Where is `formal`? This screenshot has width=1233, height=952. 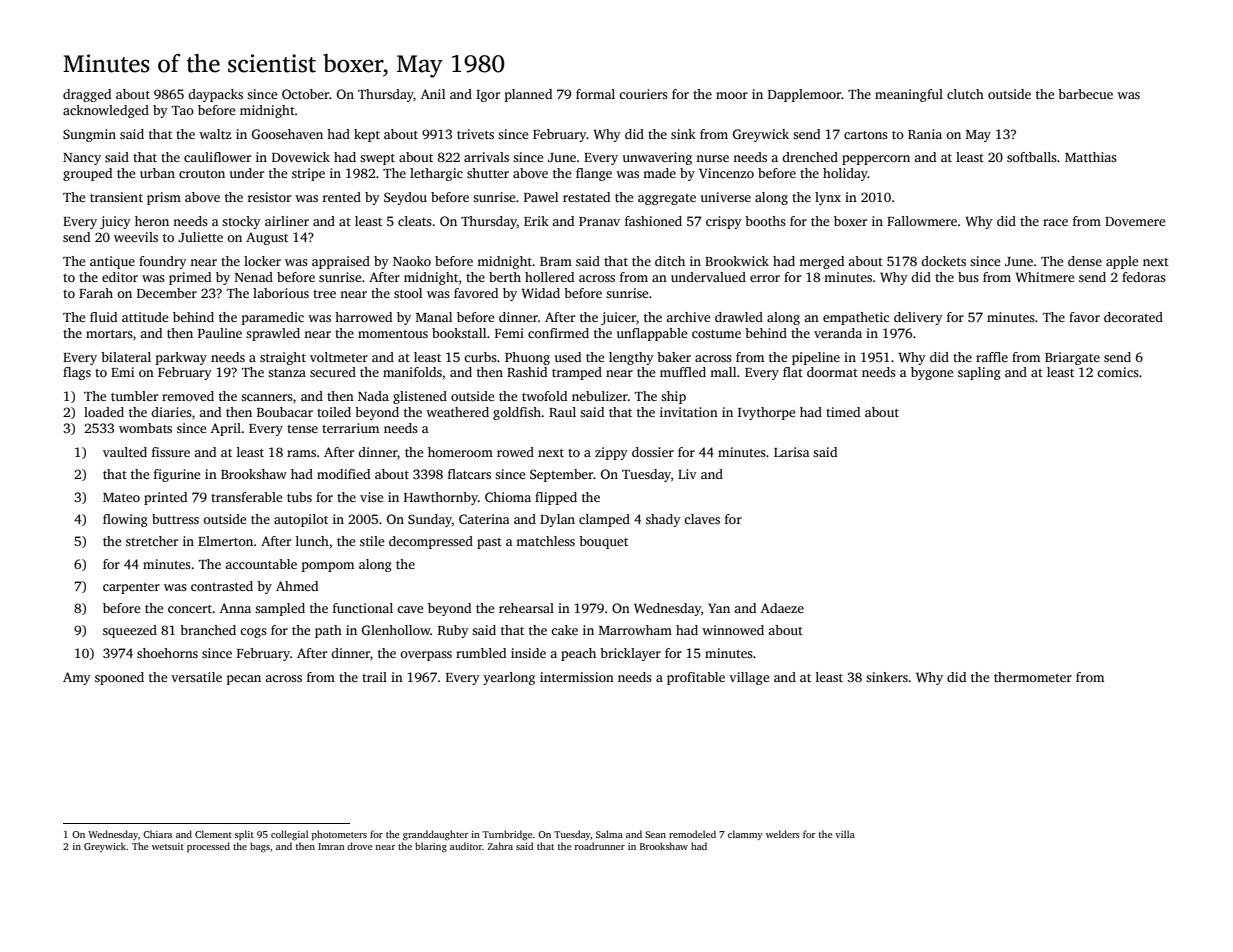 formal is located at coordinates (595, 94).
